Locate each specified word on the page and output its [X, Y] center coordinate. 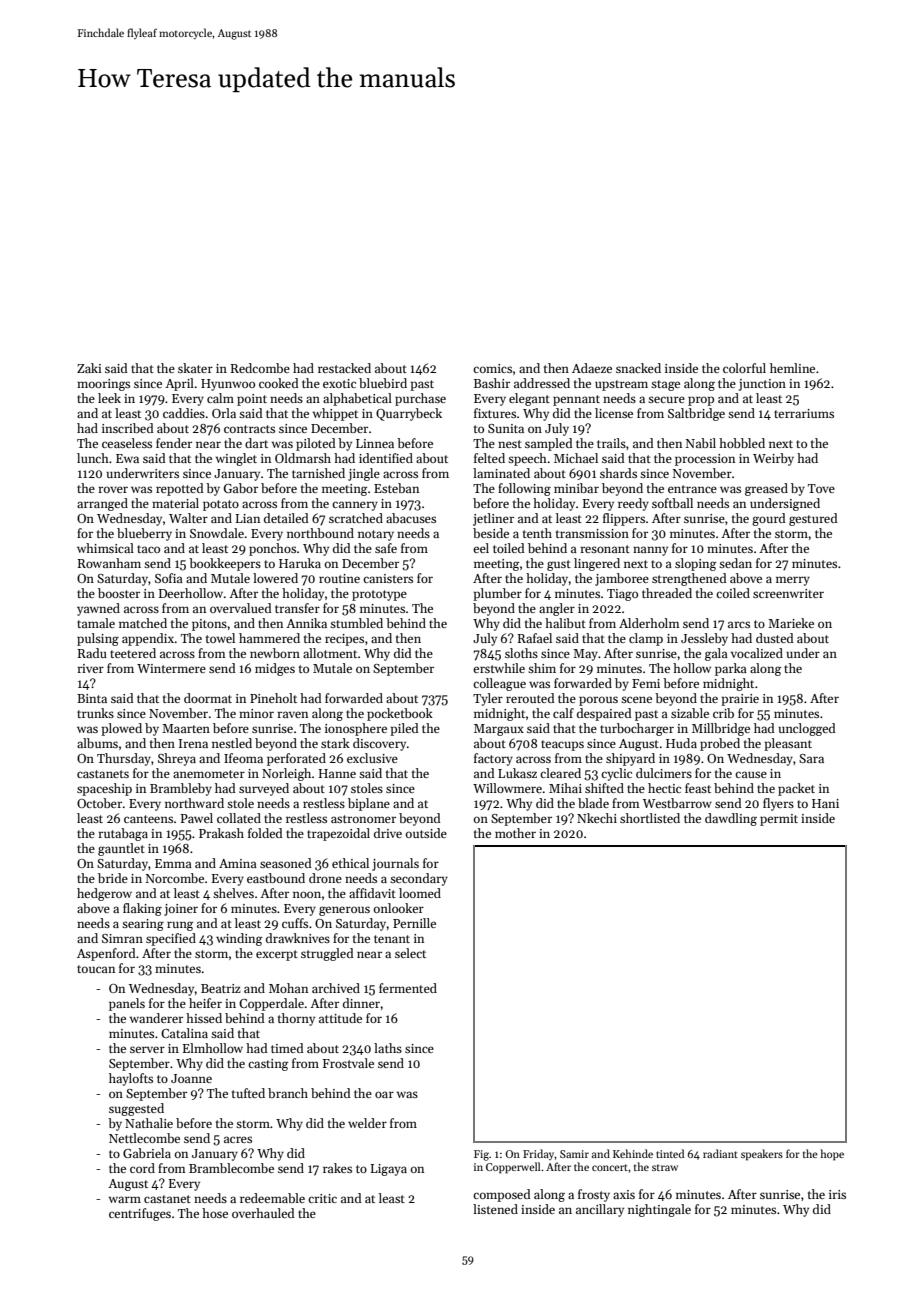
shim [542, 668]
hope [832, 1155]
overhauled [263, 1213]
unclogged [807, 729]
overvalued [241, 608]
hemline [792, 368]
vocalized [756, 653]
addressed [542, 383]
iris [837, 1194]
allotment [330, 653]
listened [495, 1209]
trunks [95, 713]
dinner [361, 1003]
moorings [103, 385]
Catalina [184, 1033]
